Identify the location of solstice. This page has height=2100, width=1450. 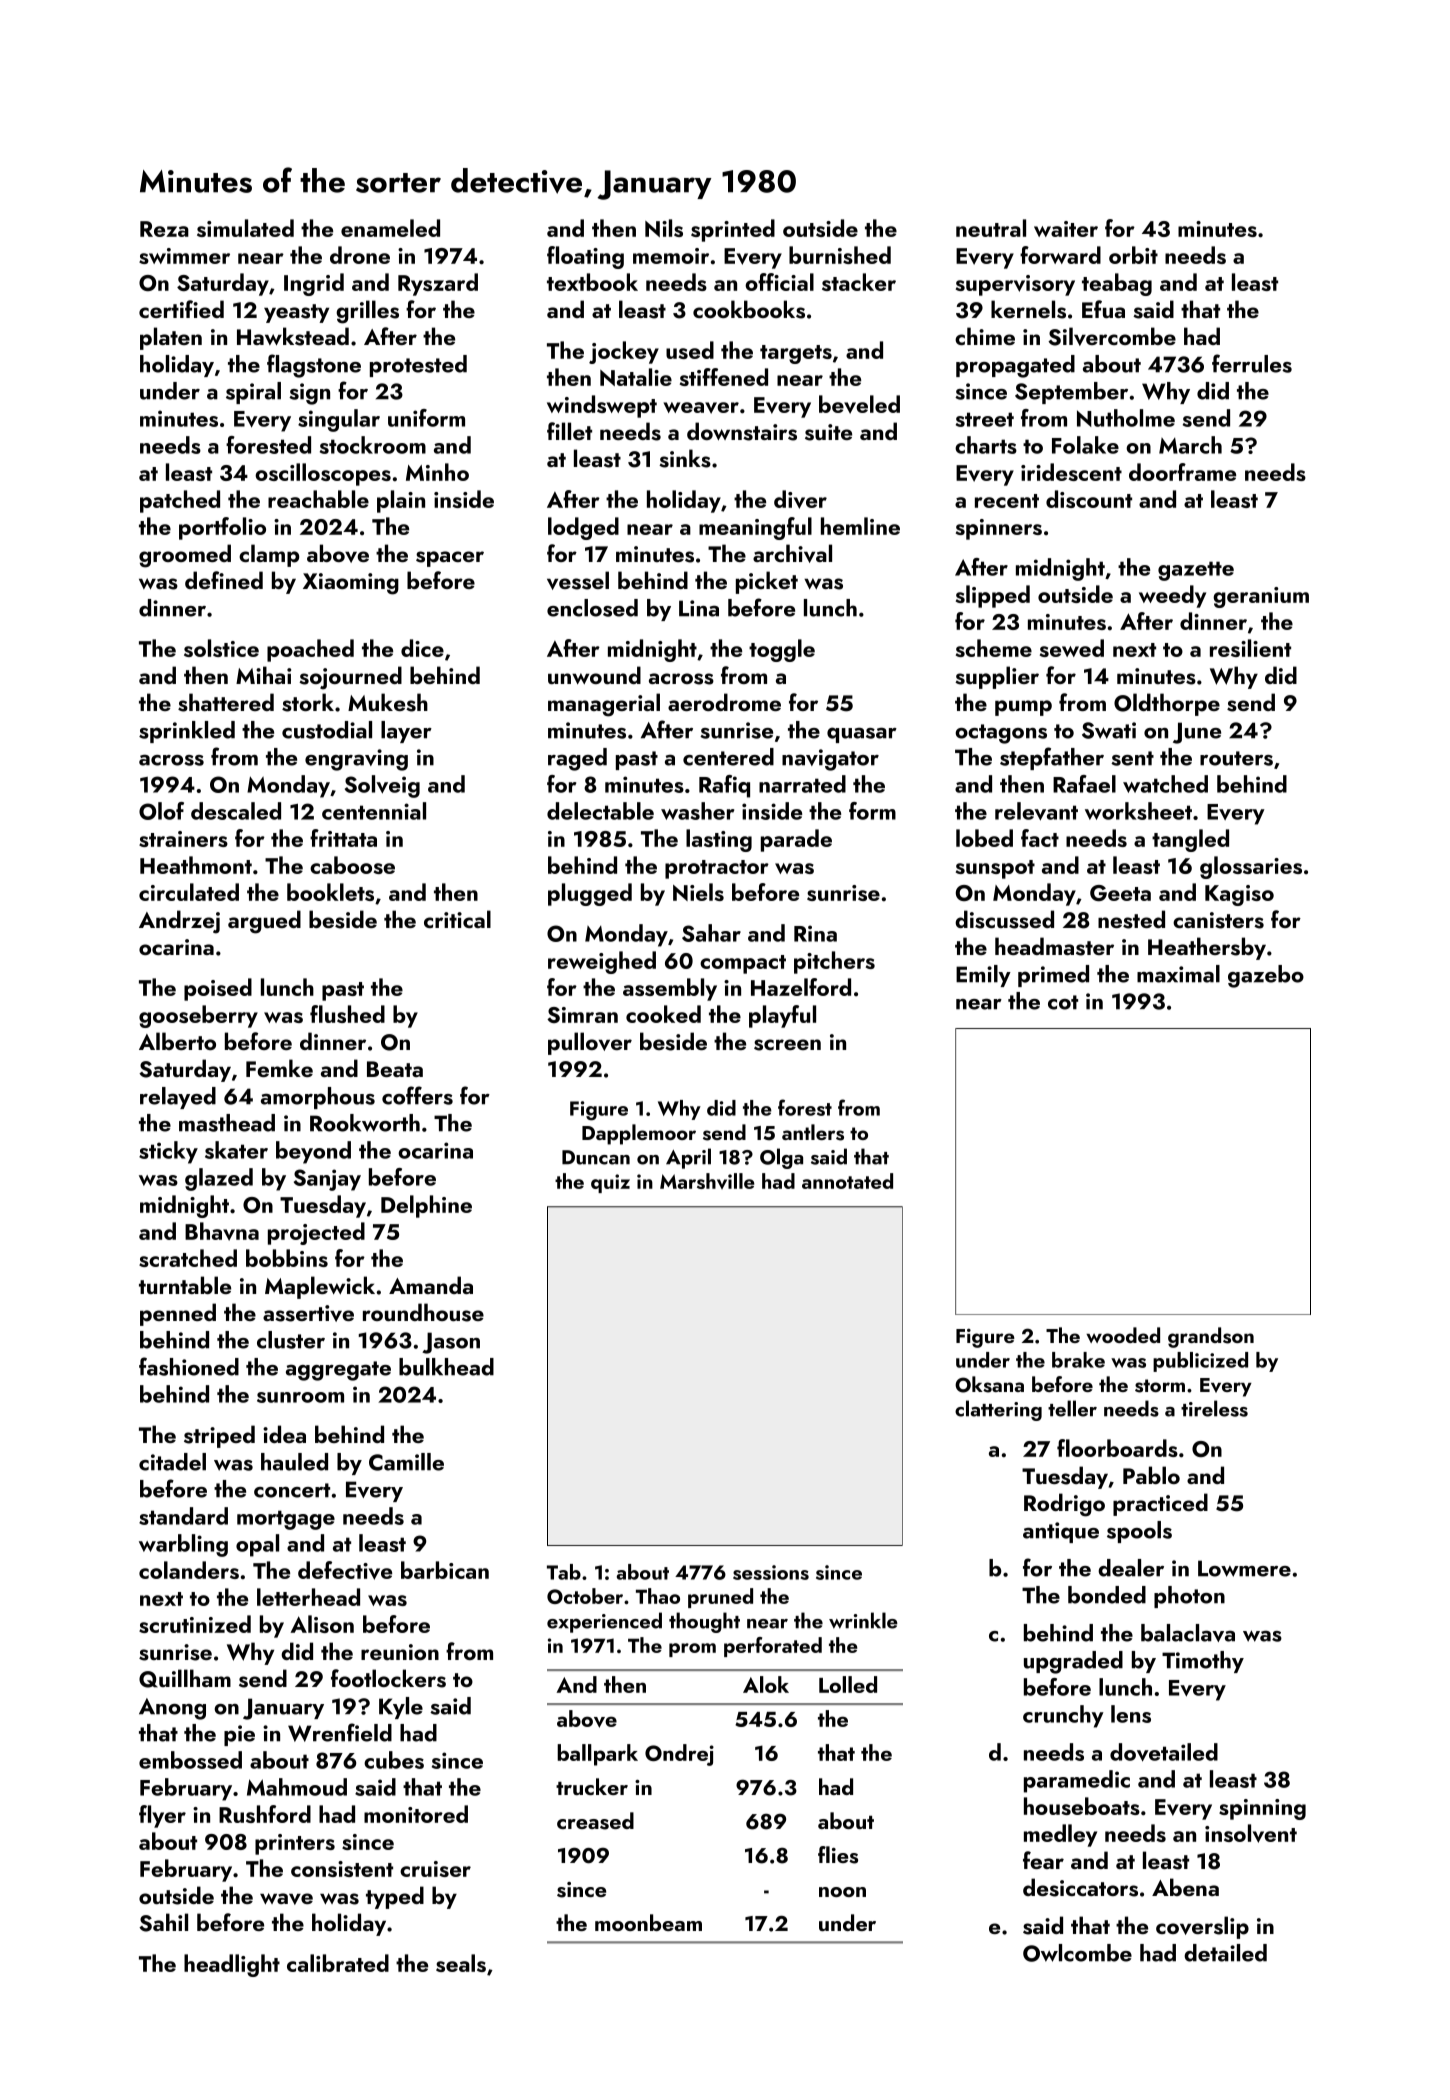
(221, 648).
